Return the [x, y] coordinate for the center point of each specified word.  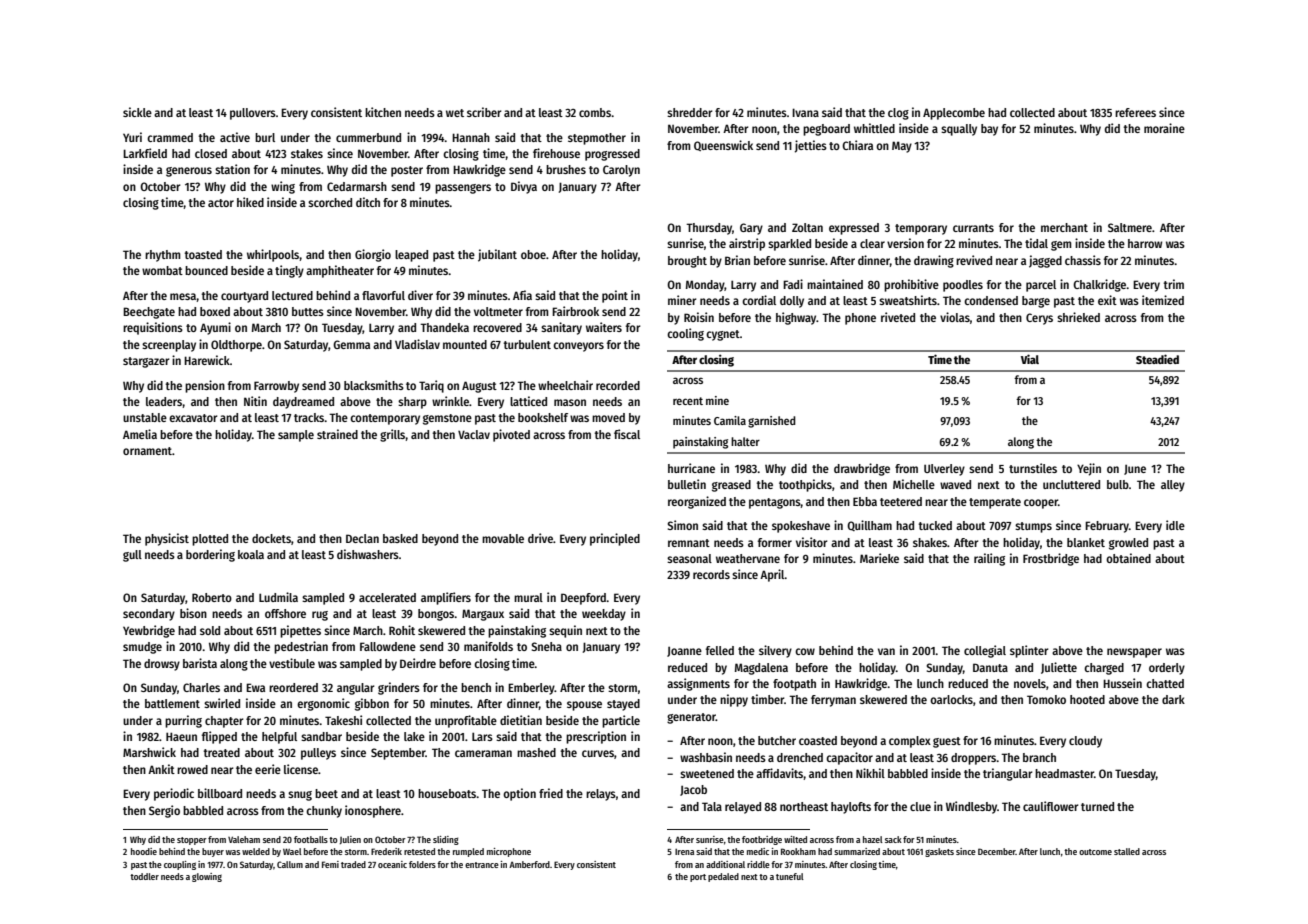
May [902, 147]
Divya [524, 187]
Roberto [212, 597]
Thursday [709, 229]
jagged [1045, 261]
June [1135, 469]
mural [528, 597]
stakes [307, 153]
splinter [1029, 651]
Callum [290, 864]
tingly [289, 271]
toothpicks [805, 485]
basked [400, 538]
